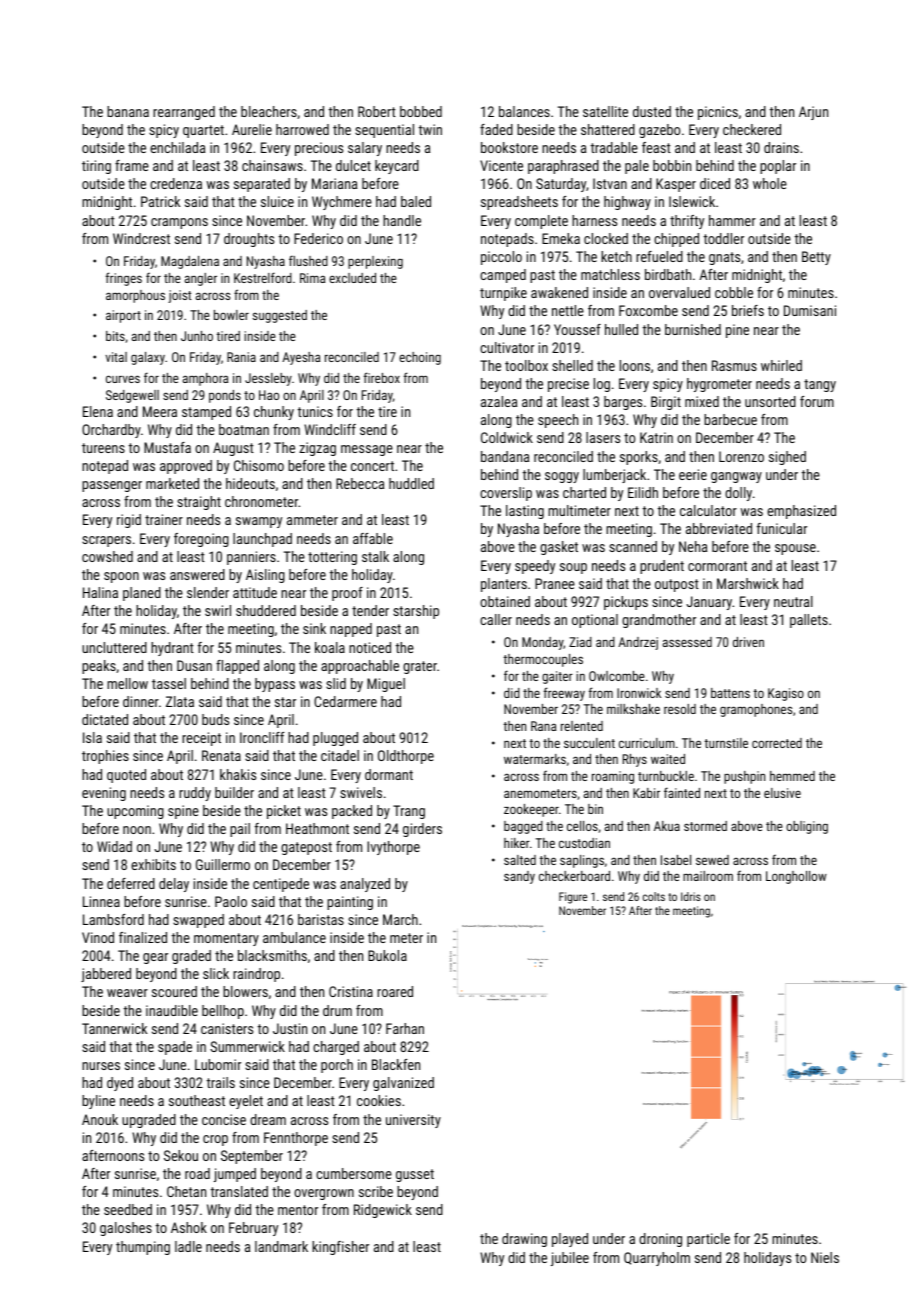  I want to click on gnats, so click(724, 258).
